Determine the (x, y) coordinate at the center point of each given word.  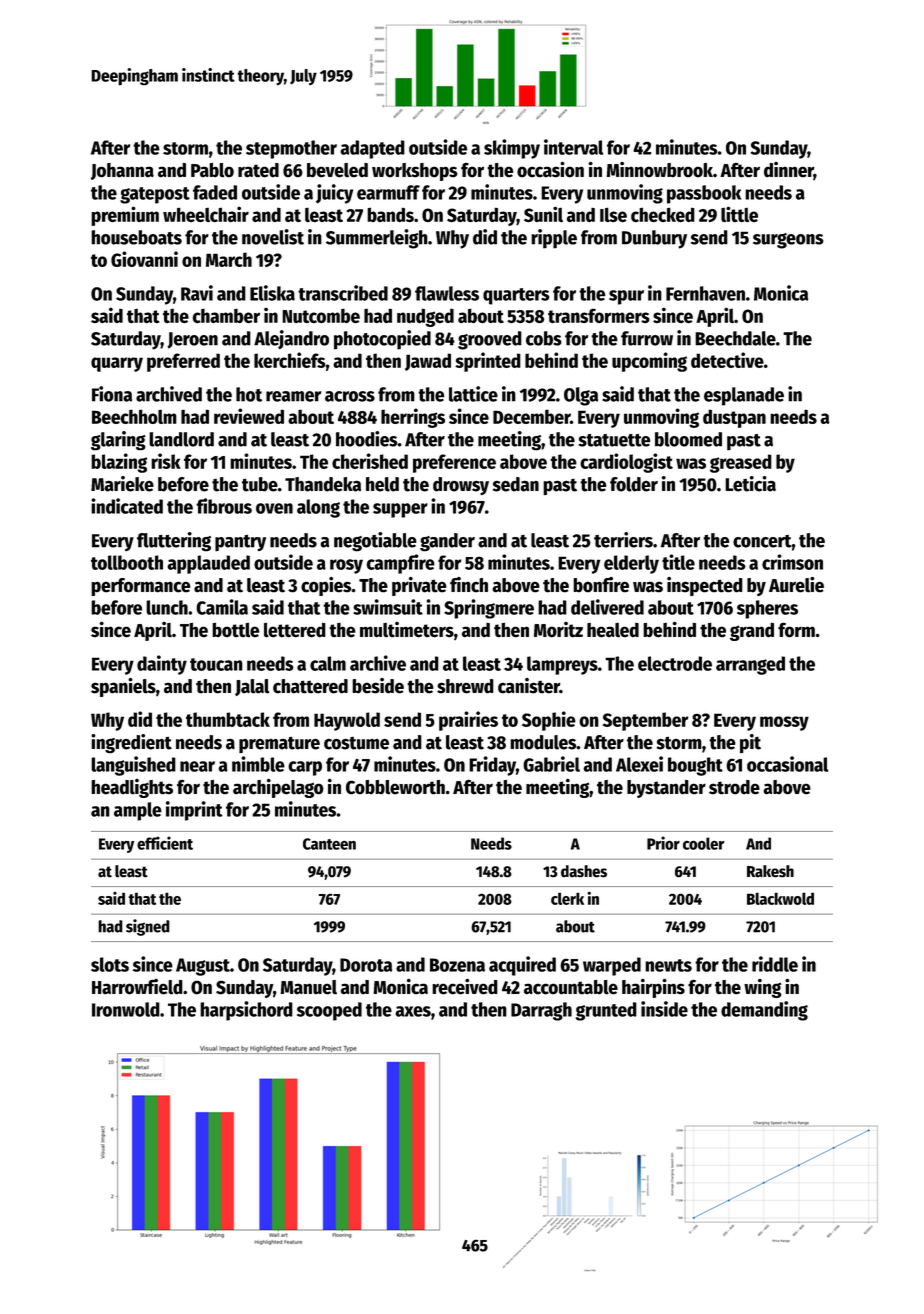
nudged (425, 317)
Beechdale (735, 338)
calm (328, 663)
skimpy (512, 149)
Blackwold (780, 898)
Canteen (329, 844)
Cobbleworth (395, 787)
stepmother (291, 149)
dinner (789, 171)
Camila (222, 607)
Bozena (457, 965)
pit (750, 743)
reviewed (249, 416)
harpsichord (246, 1011)
